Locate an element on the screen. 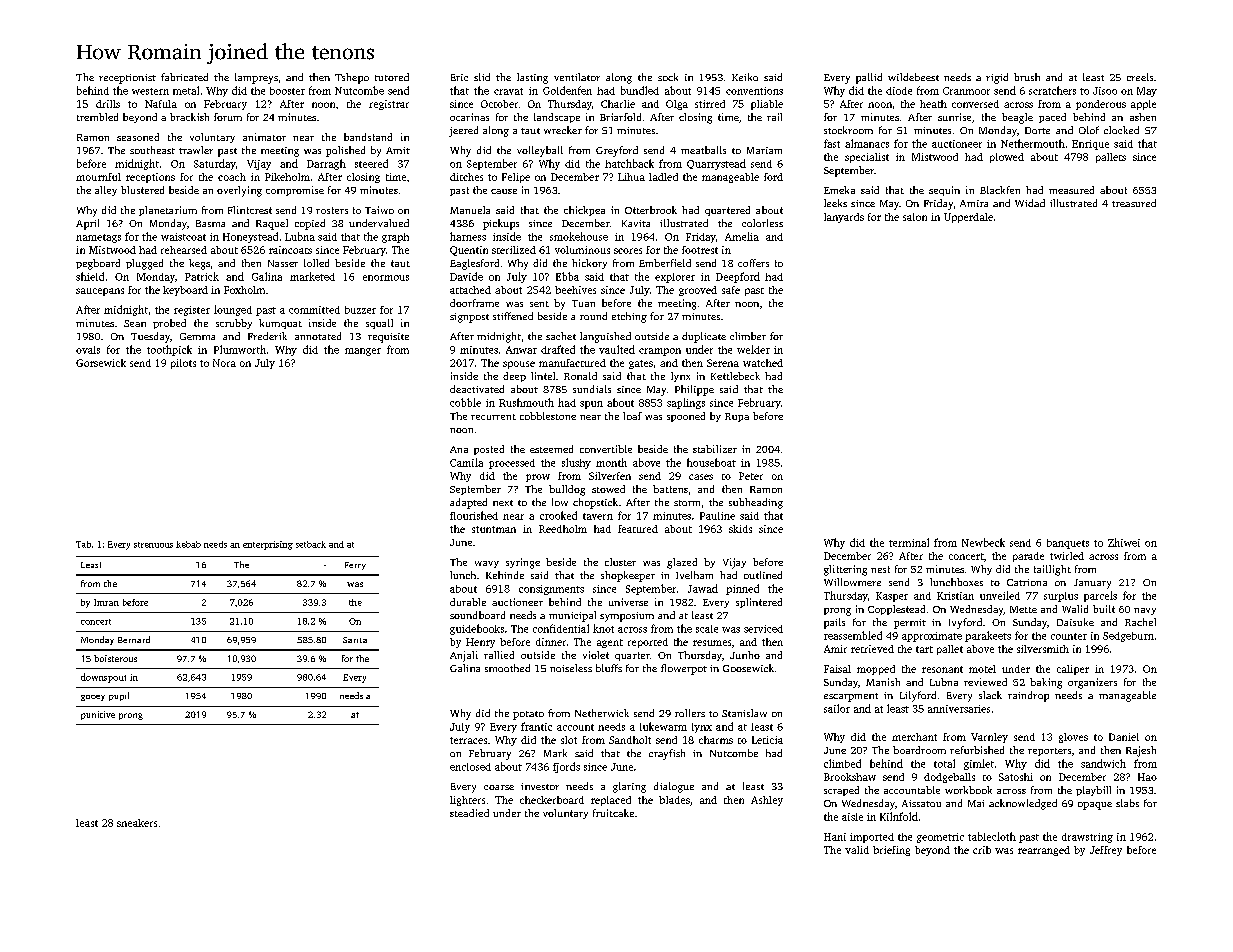  landscape is located at coordinates (557, 118).
